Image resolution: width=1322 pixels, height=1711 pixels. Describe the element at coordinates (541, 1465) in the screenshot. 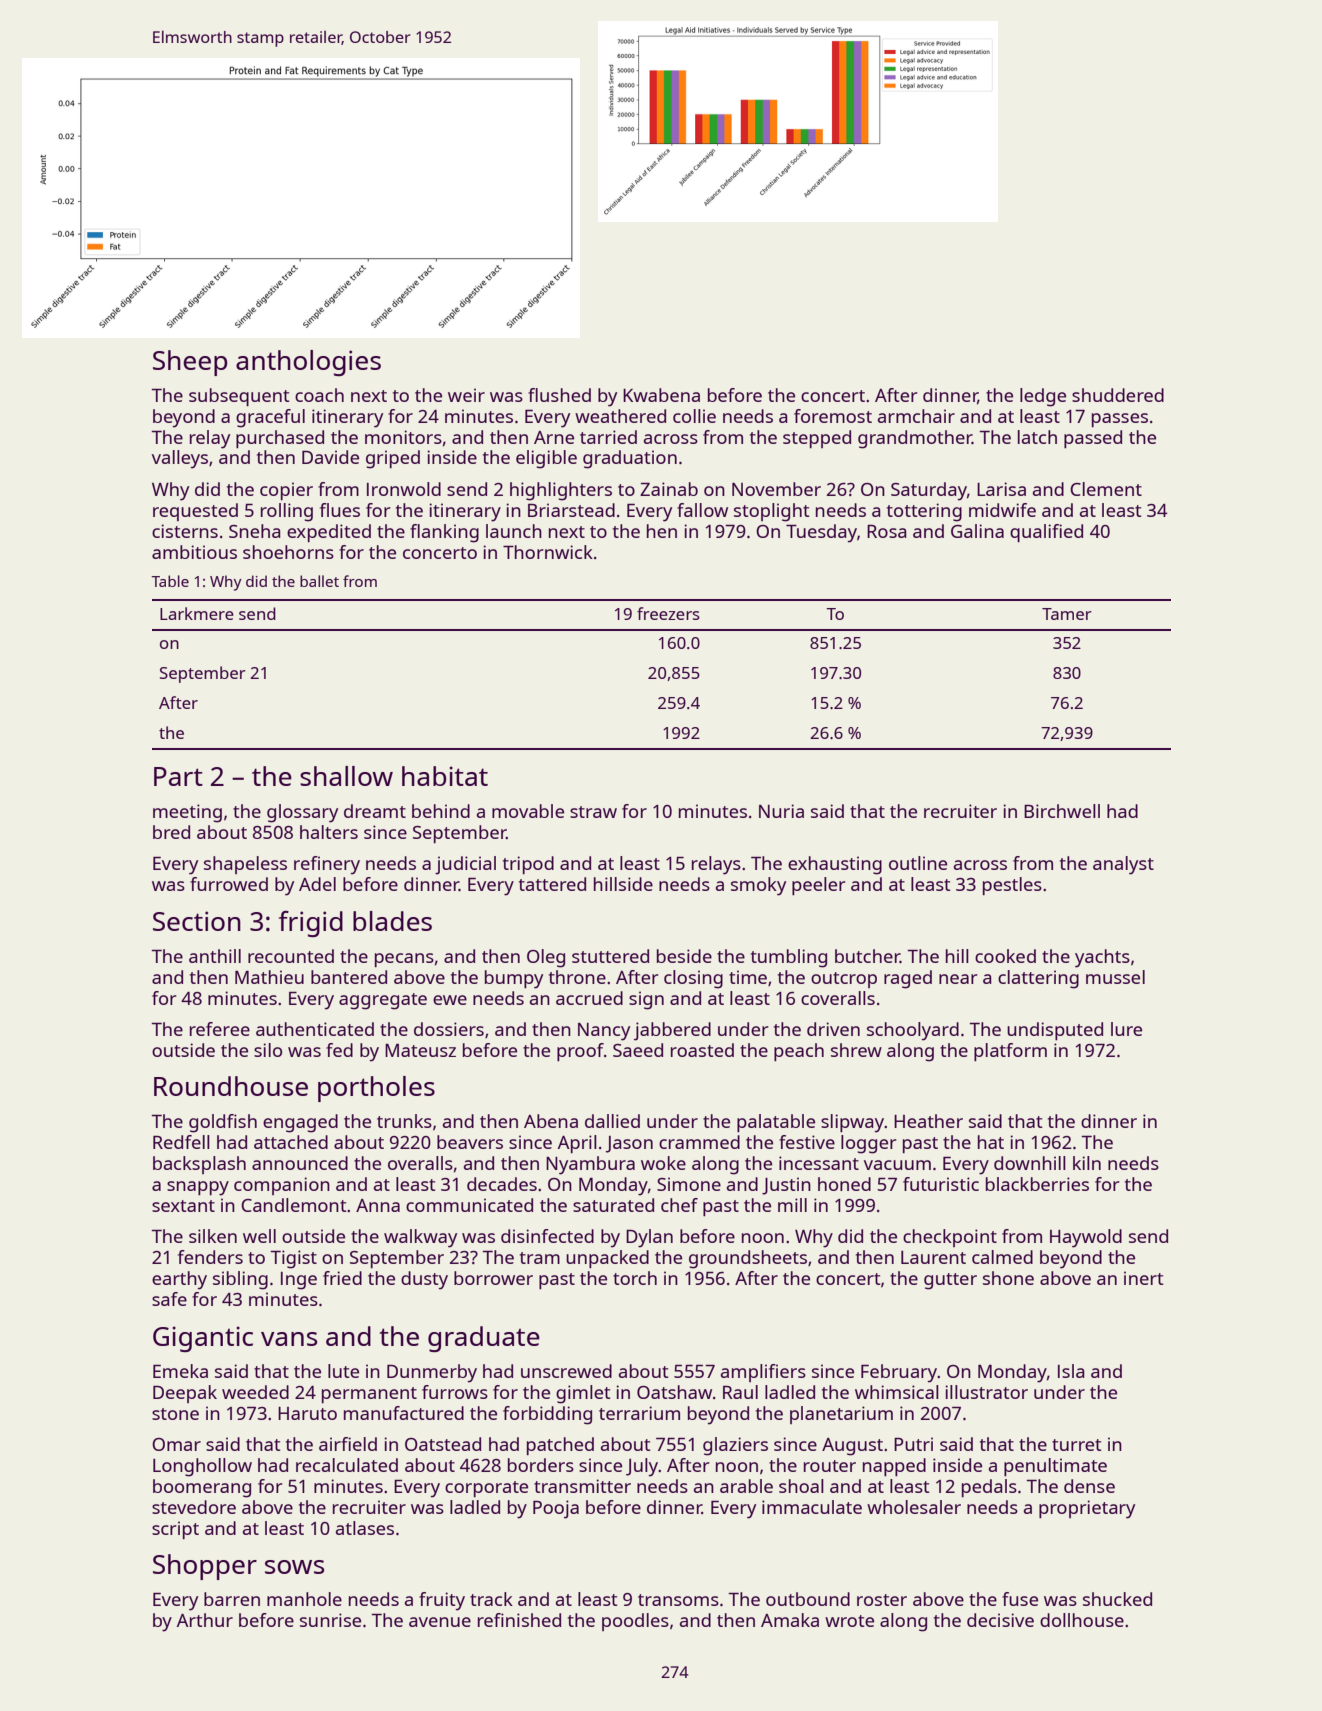

I see `borders` at that location.
